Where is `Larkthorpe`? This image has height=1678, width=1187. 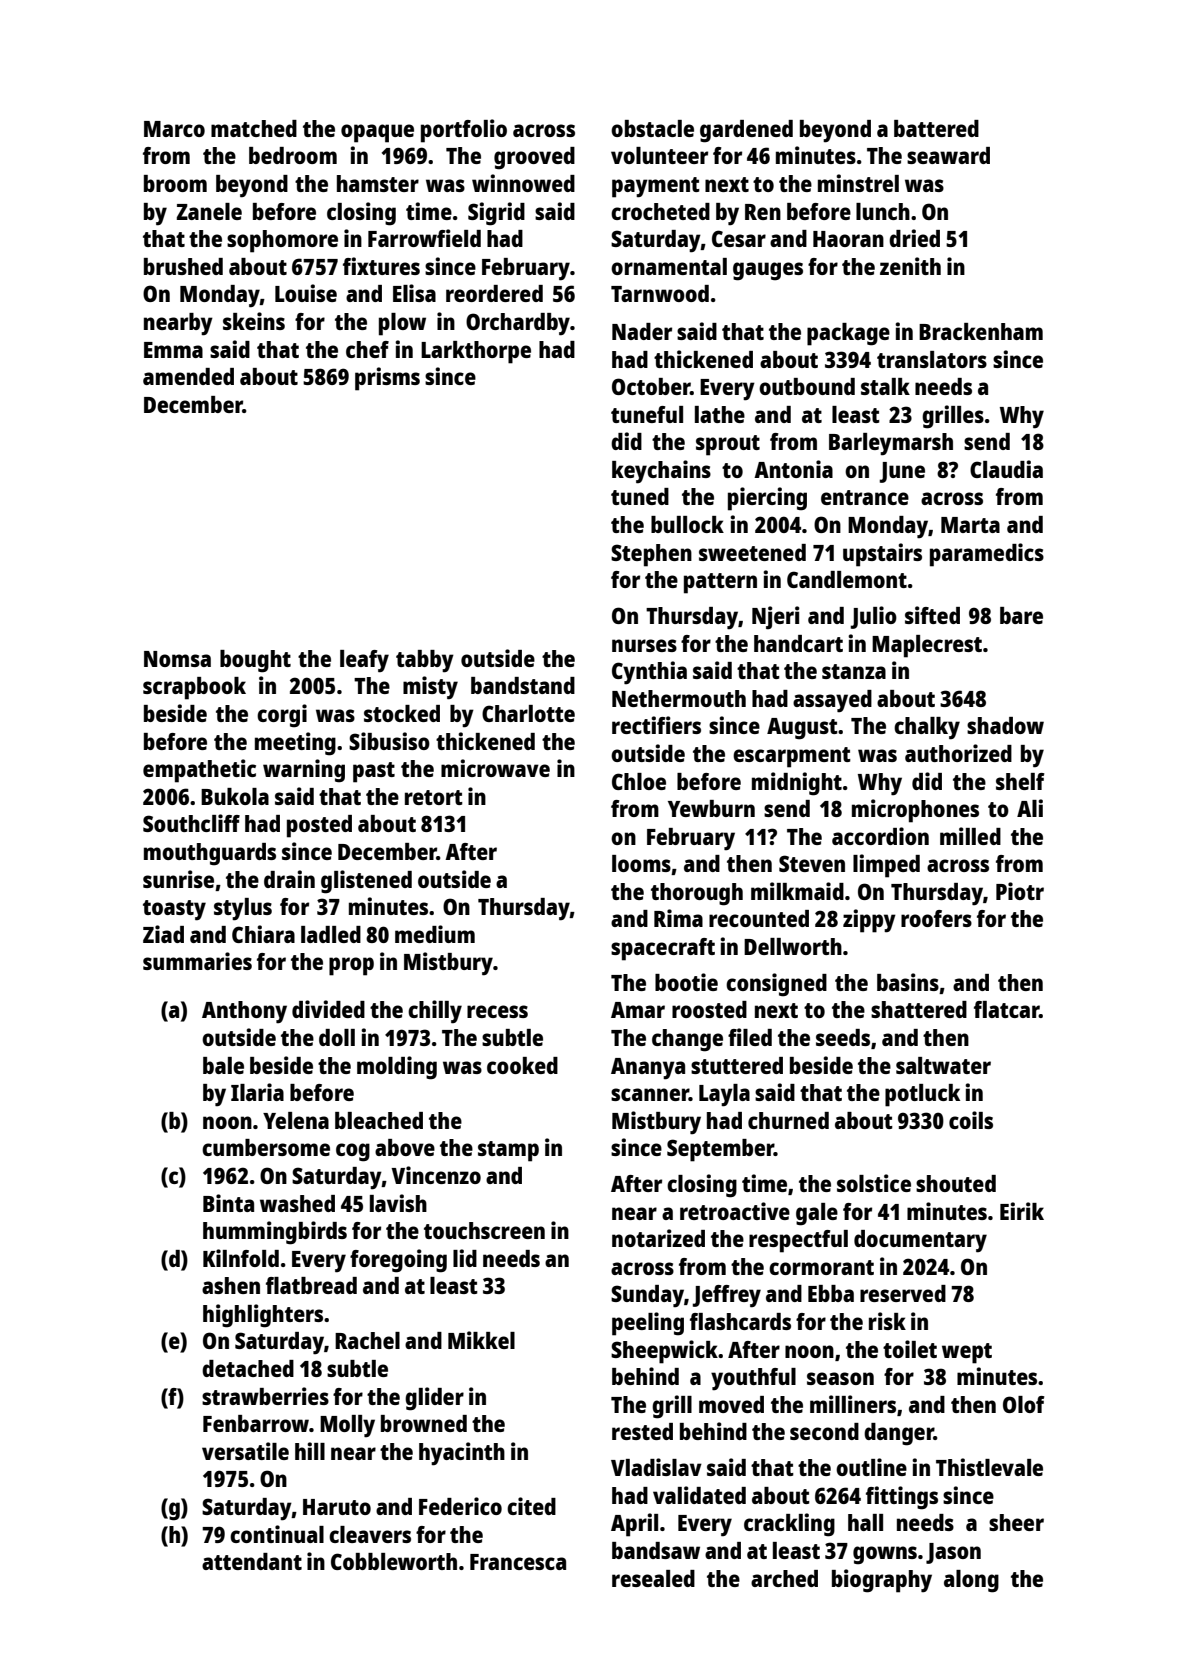 Larkthorpe is located at coordinates (476, 352).
